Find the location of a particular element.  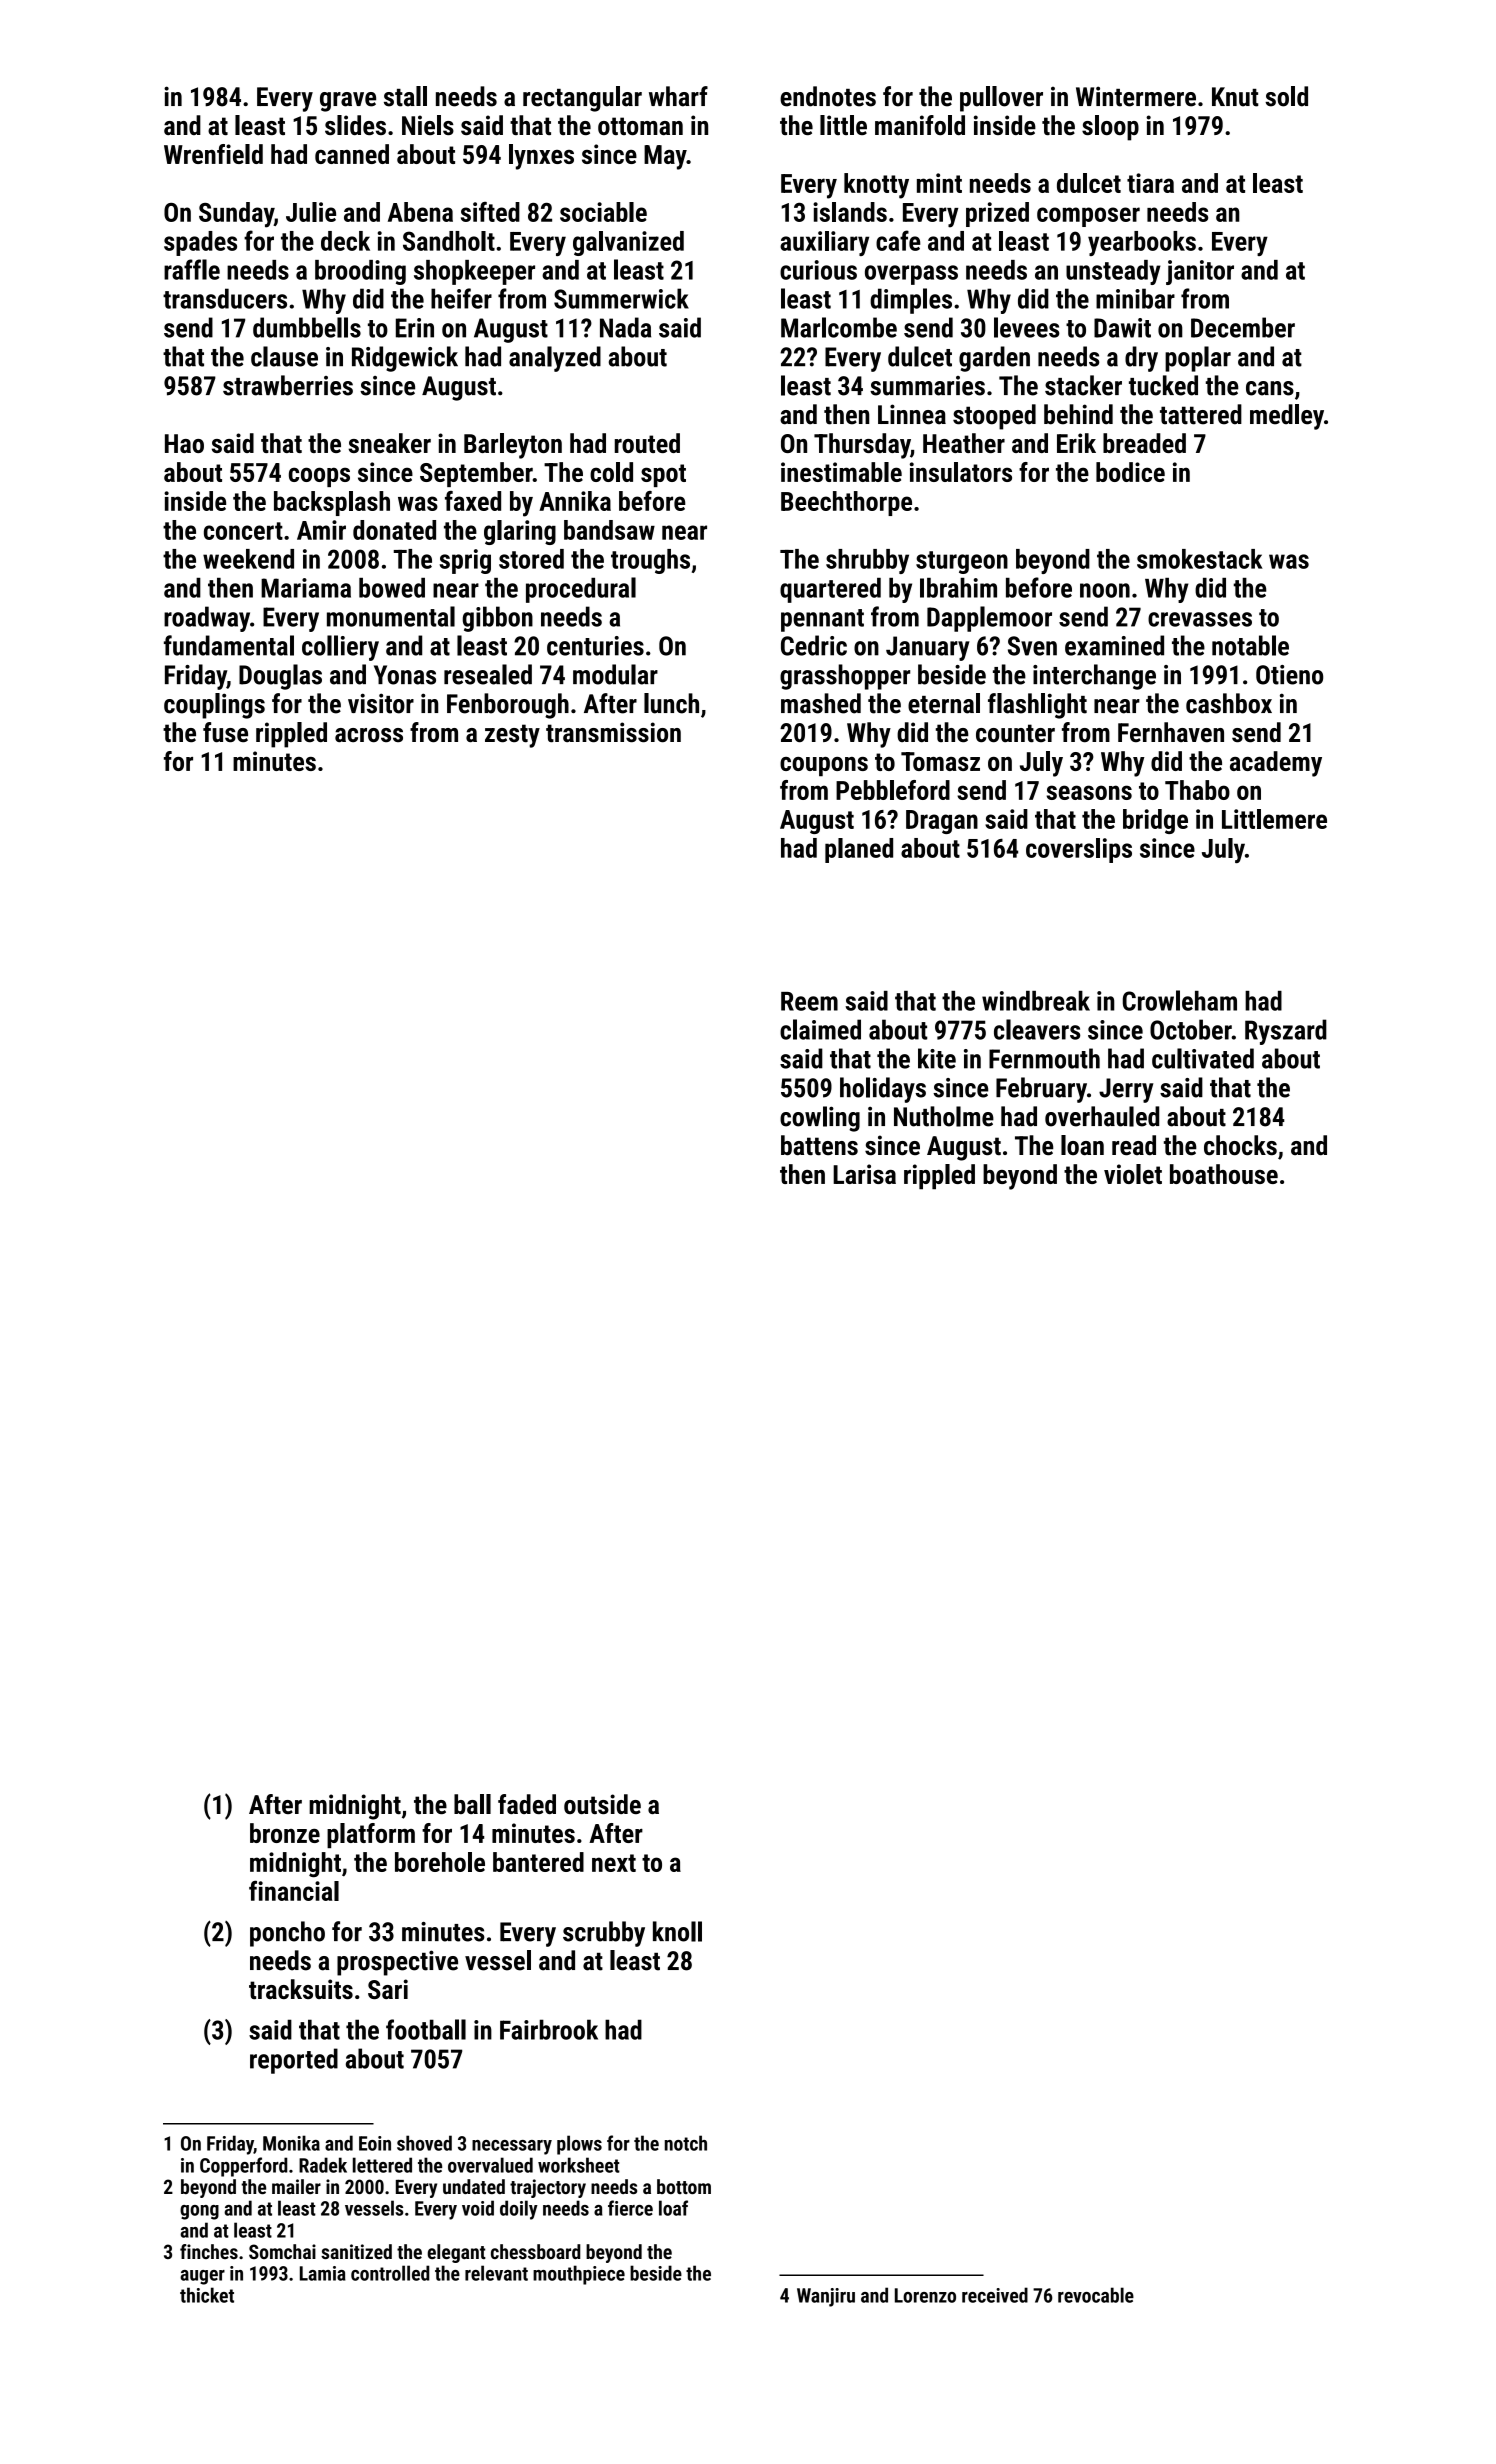

Larisa is located at coordinates (864, 1174).
